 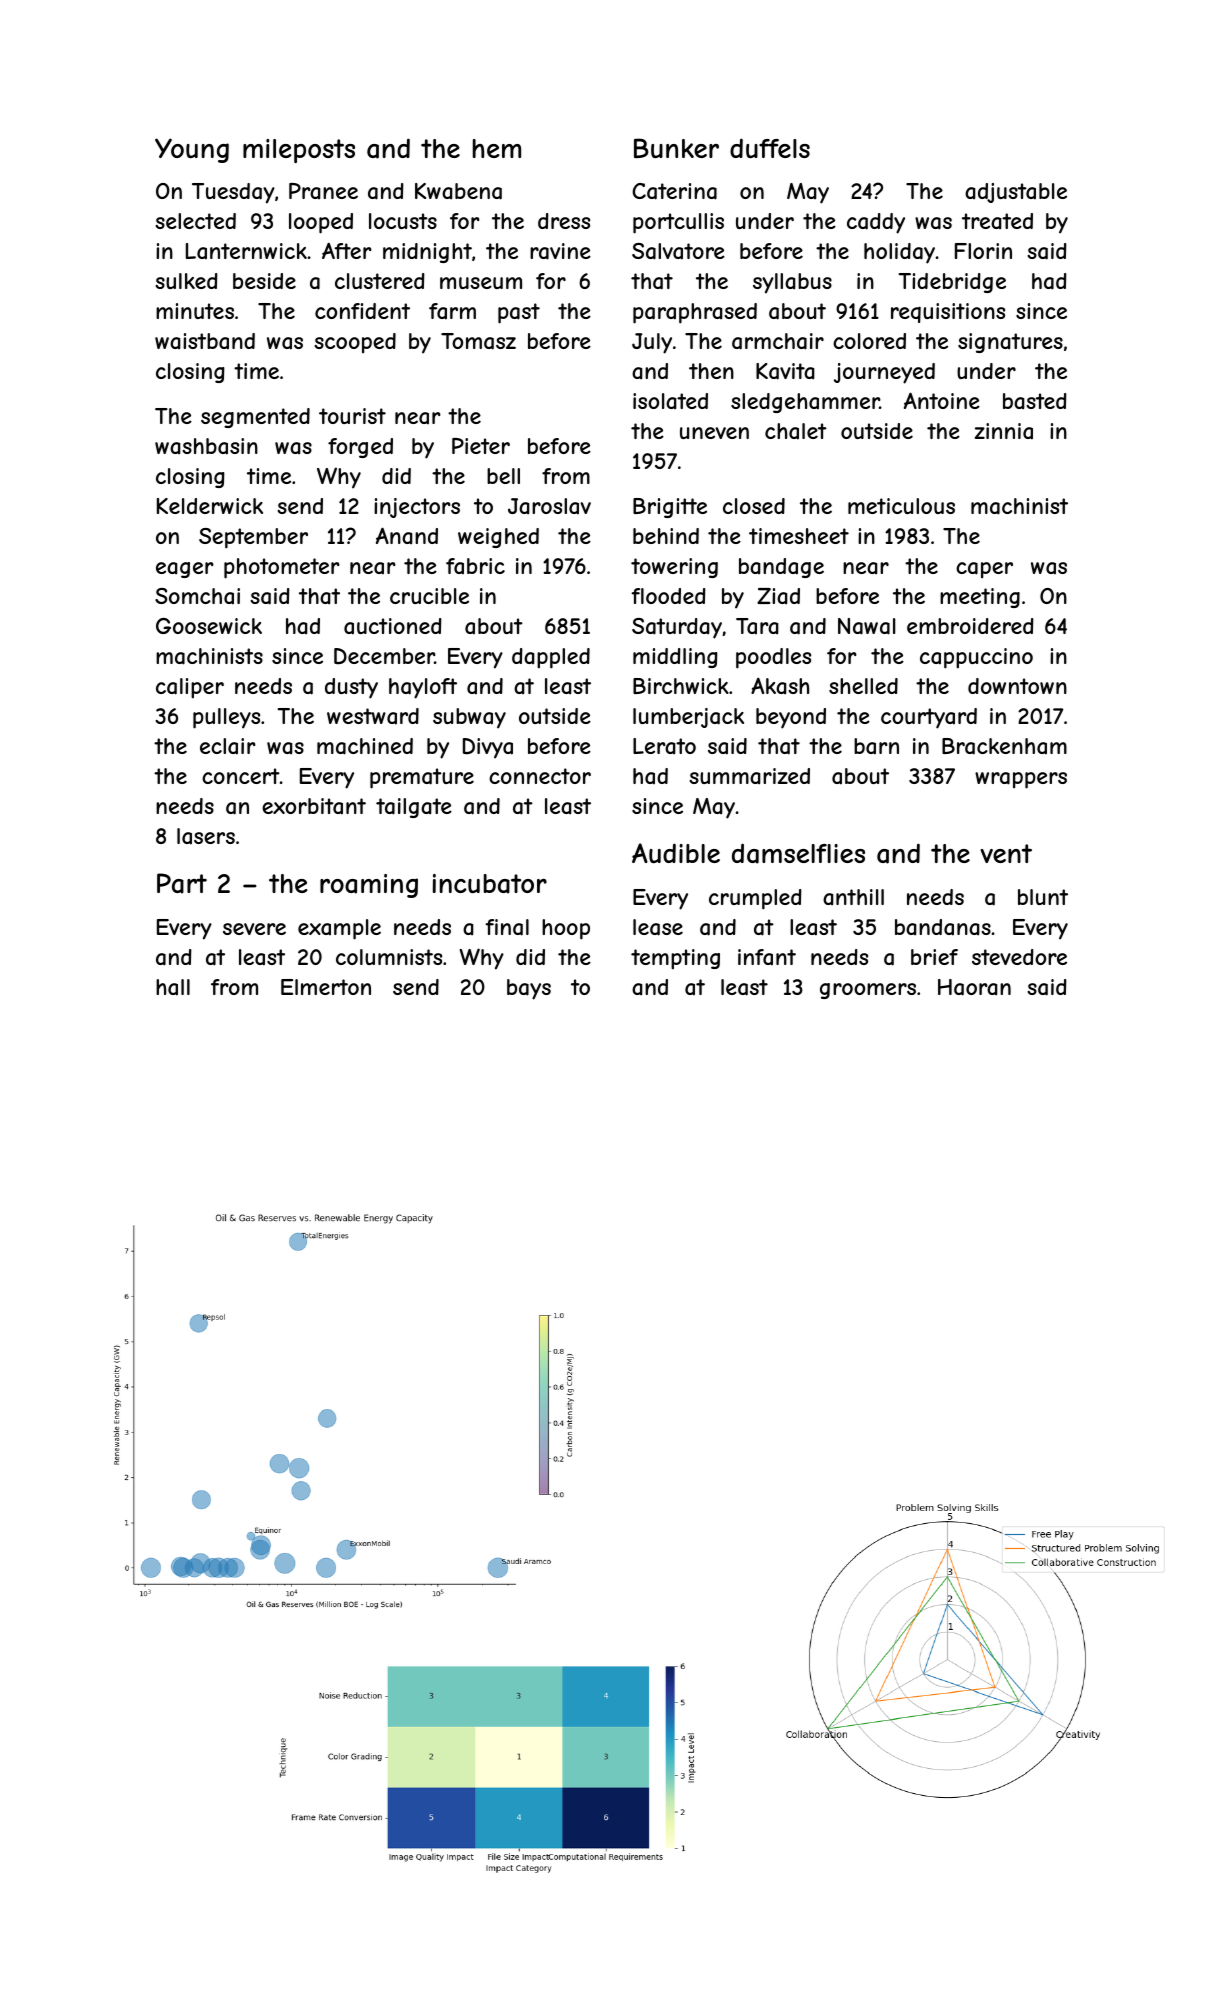 What do you see at coordinates (1017, 686) in the page?
I see `downtown` at bounding box center [1017, 686].
